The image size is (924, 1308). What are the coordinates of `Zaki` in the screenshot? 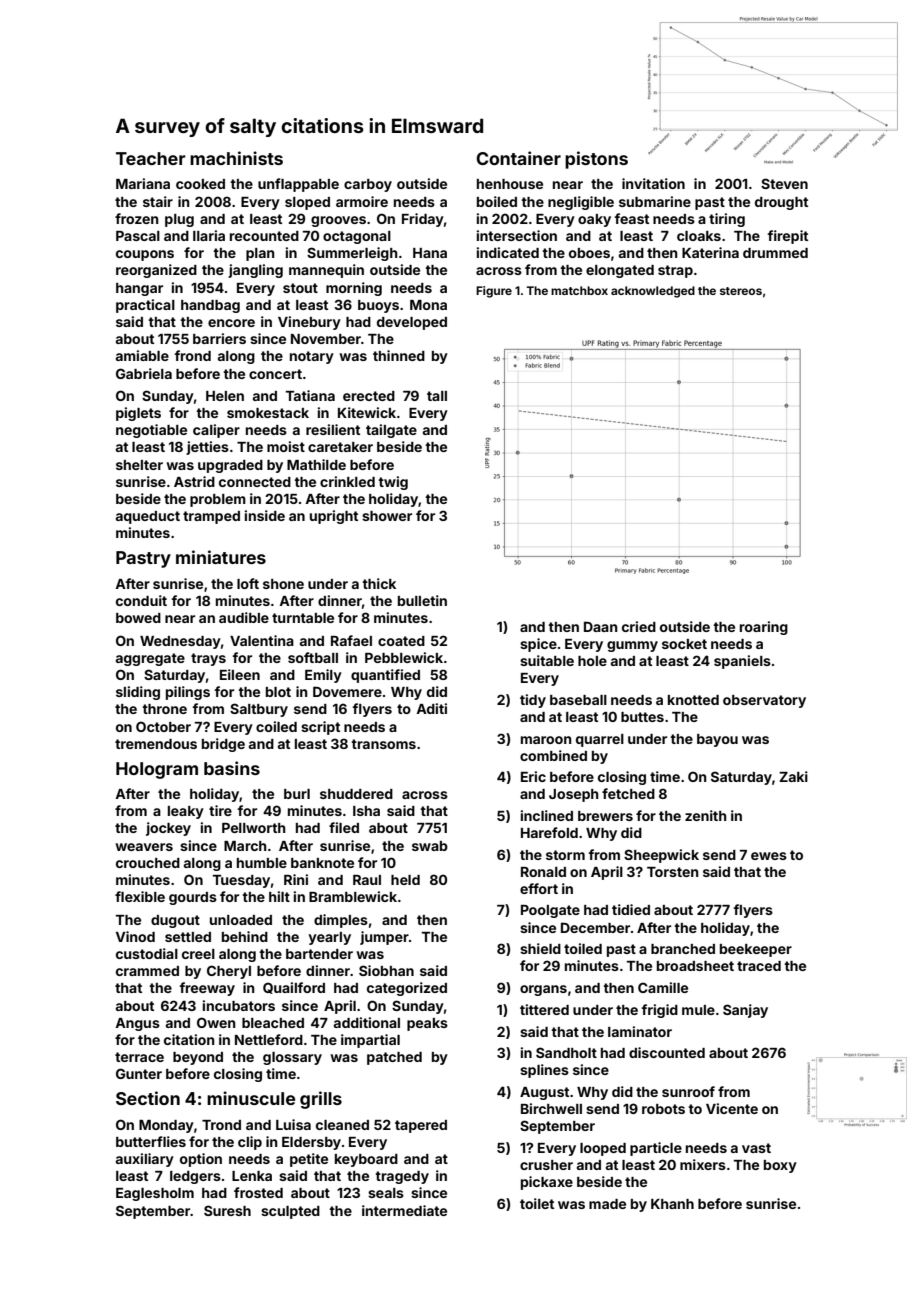 It's located at (793, 776).
